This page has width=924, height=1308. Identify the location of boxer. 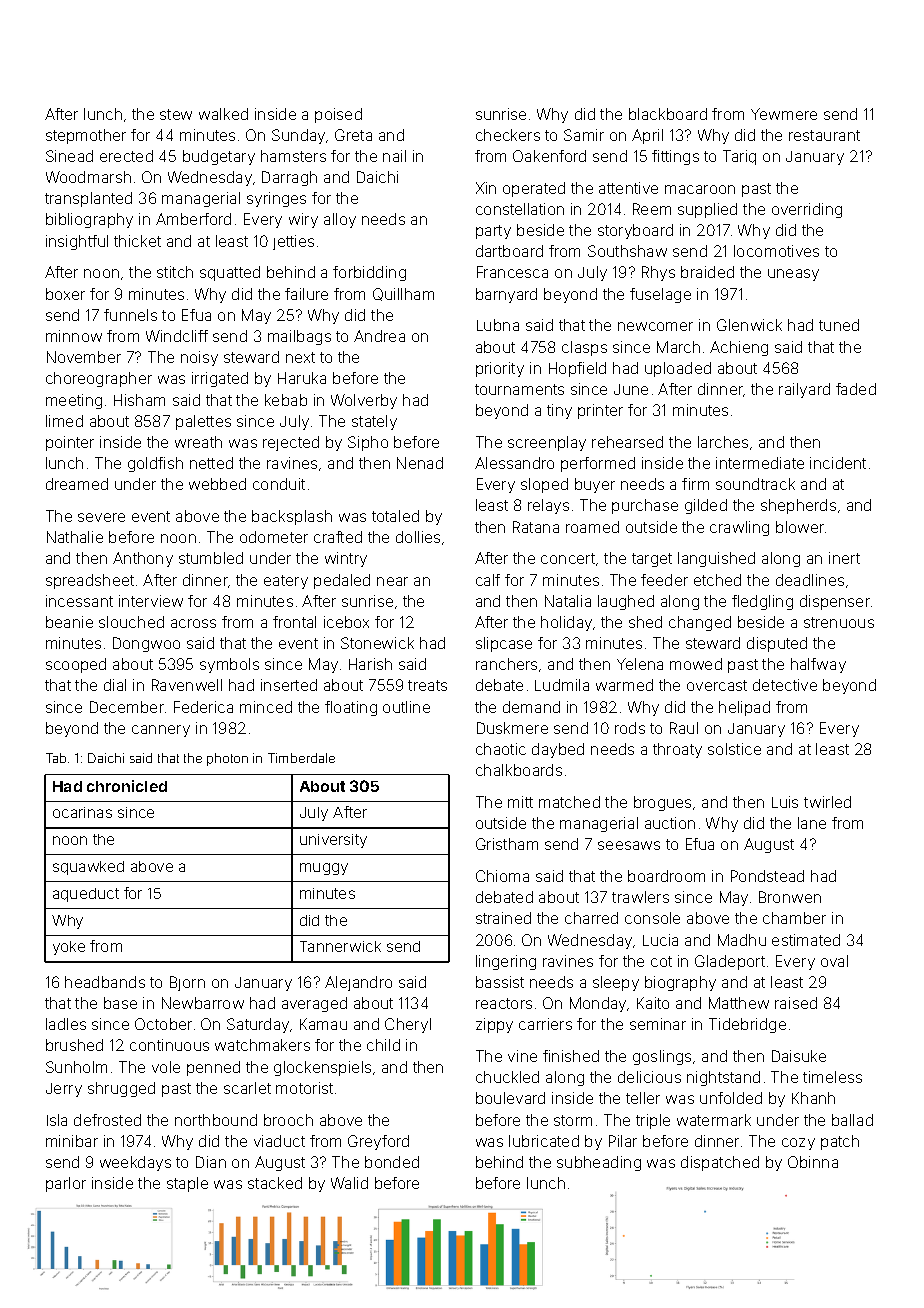
(65, 294).
